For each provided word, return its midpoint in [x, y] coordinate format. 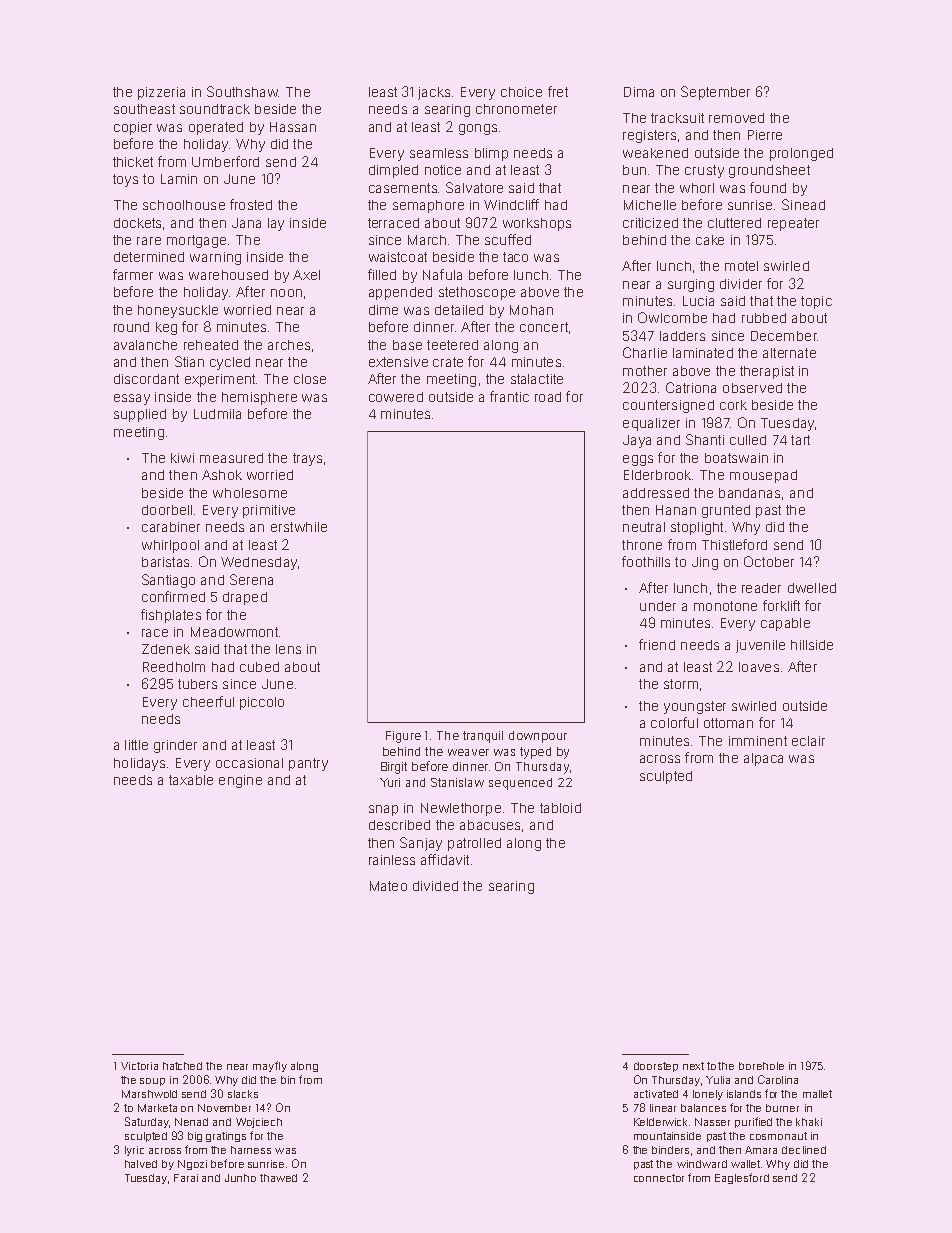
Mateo [388, 886]
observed [752, 388]
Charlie [645, 352]
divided [435, 886]
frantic [509, 396]
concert [544, 327]
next [693, 1066]
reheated [211, 345]
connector [659, 1178]
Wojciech [259, 1123]
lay [276, 224]
